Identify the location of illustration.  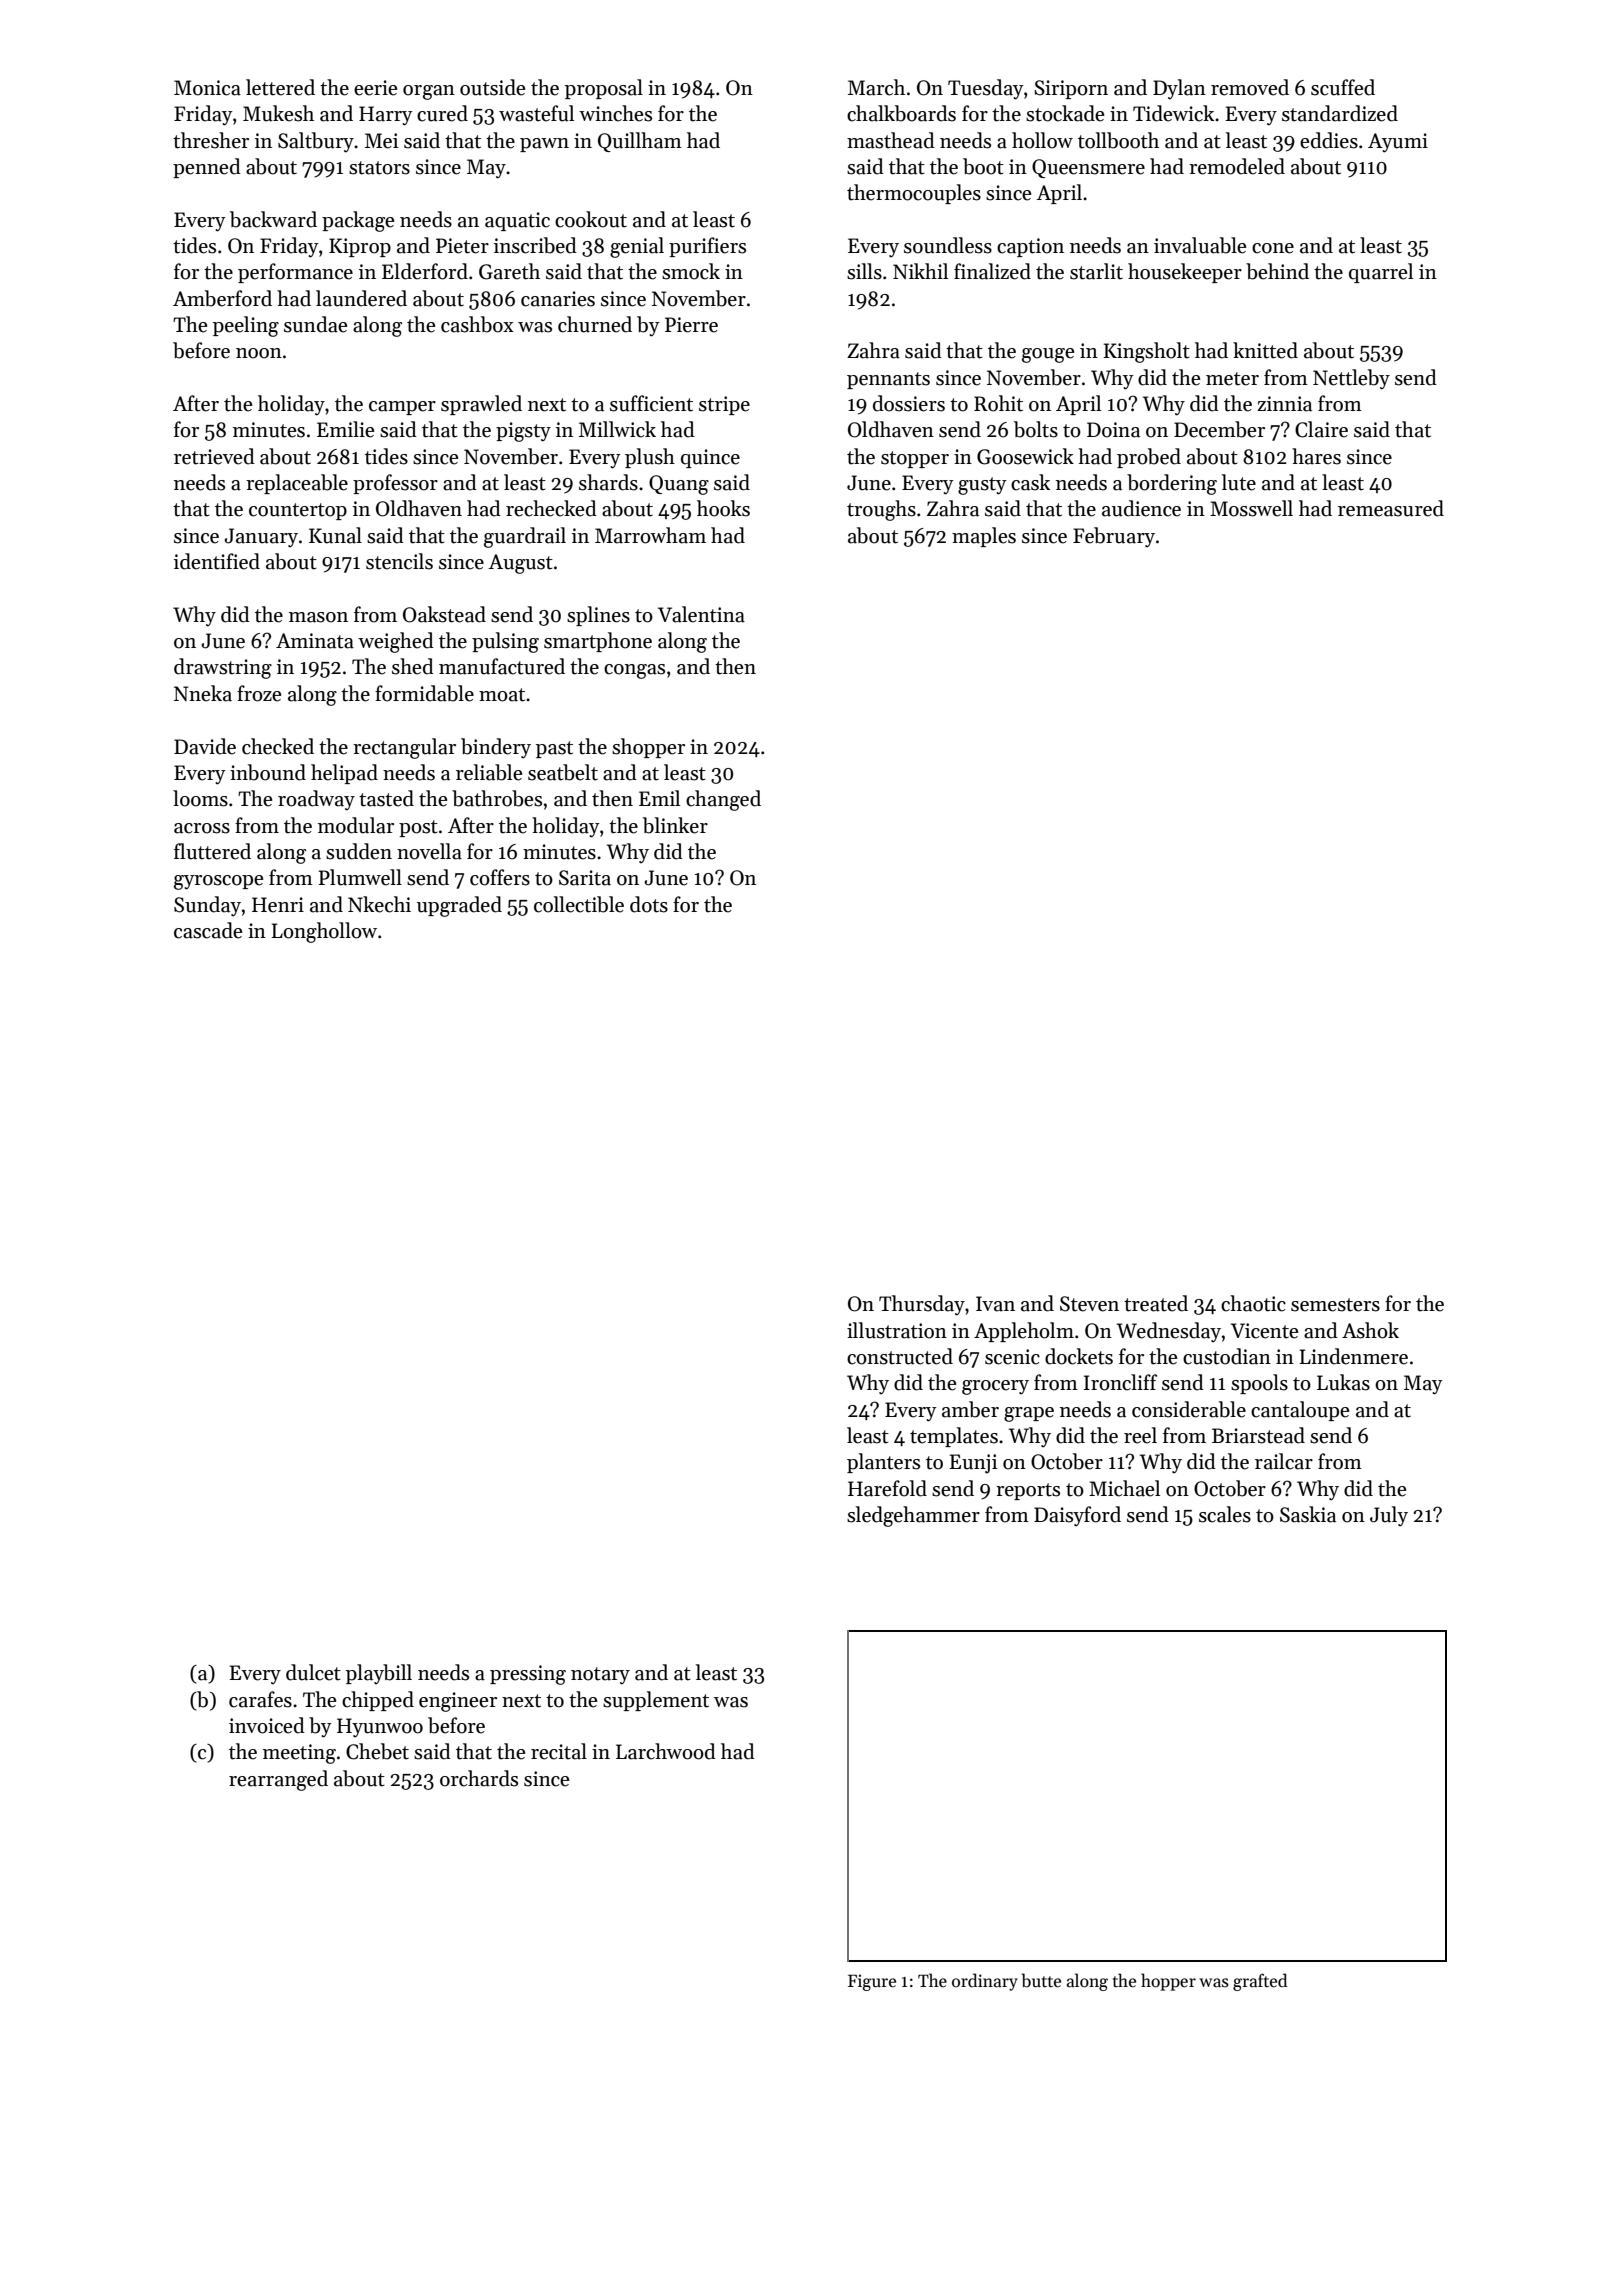
(897, 1330).
